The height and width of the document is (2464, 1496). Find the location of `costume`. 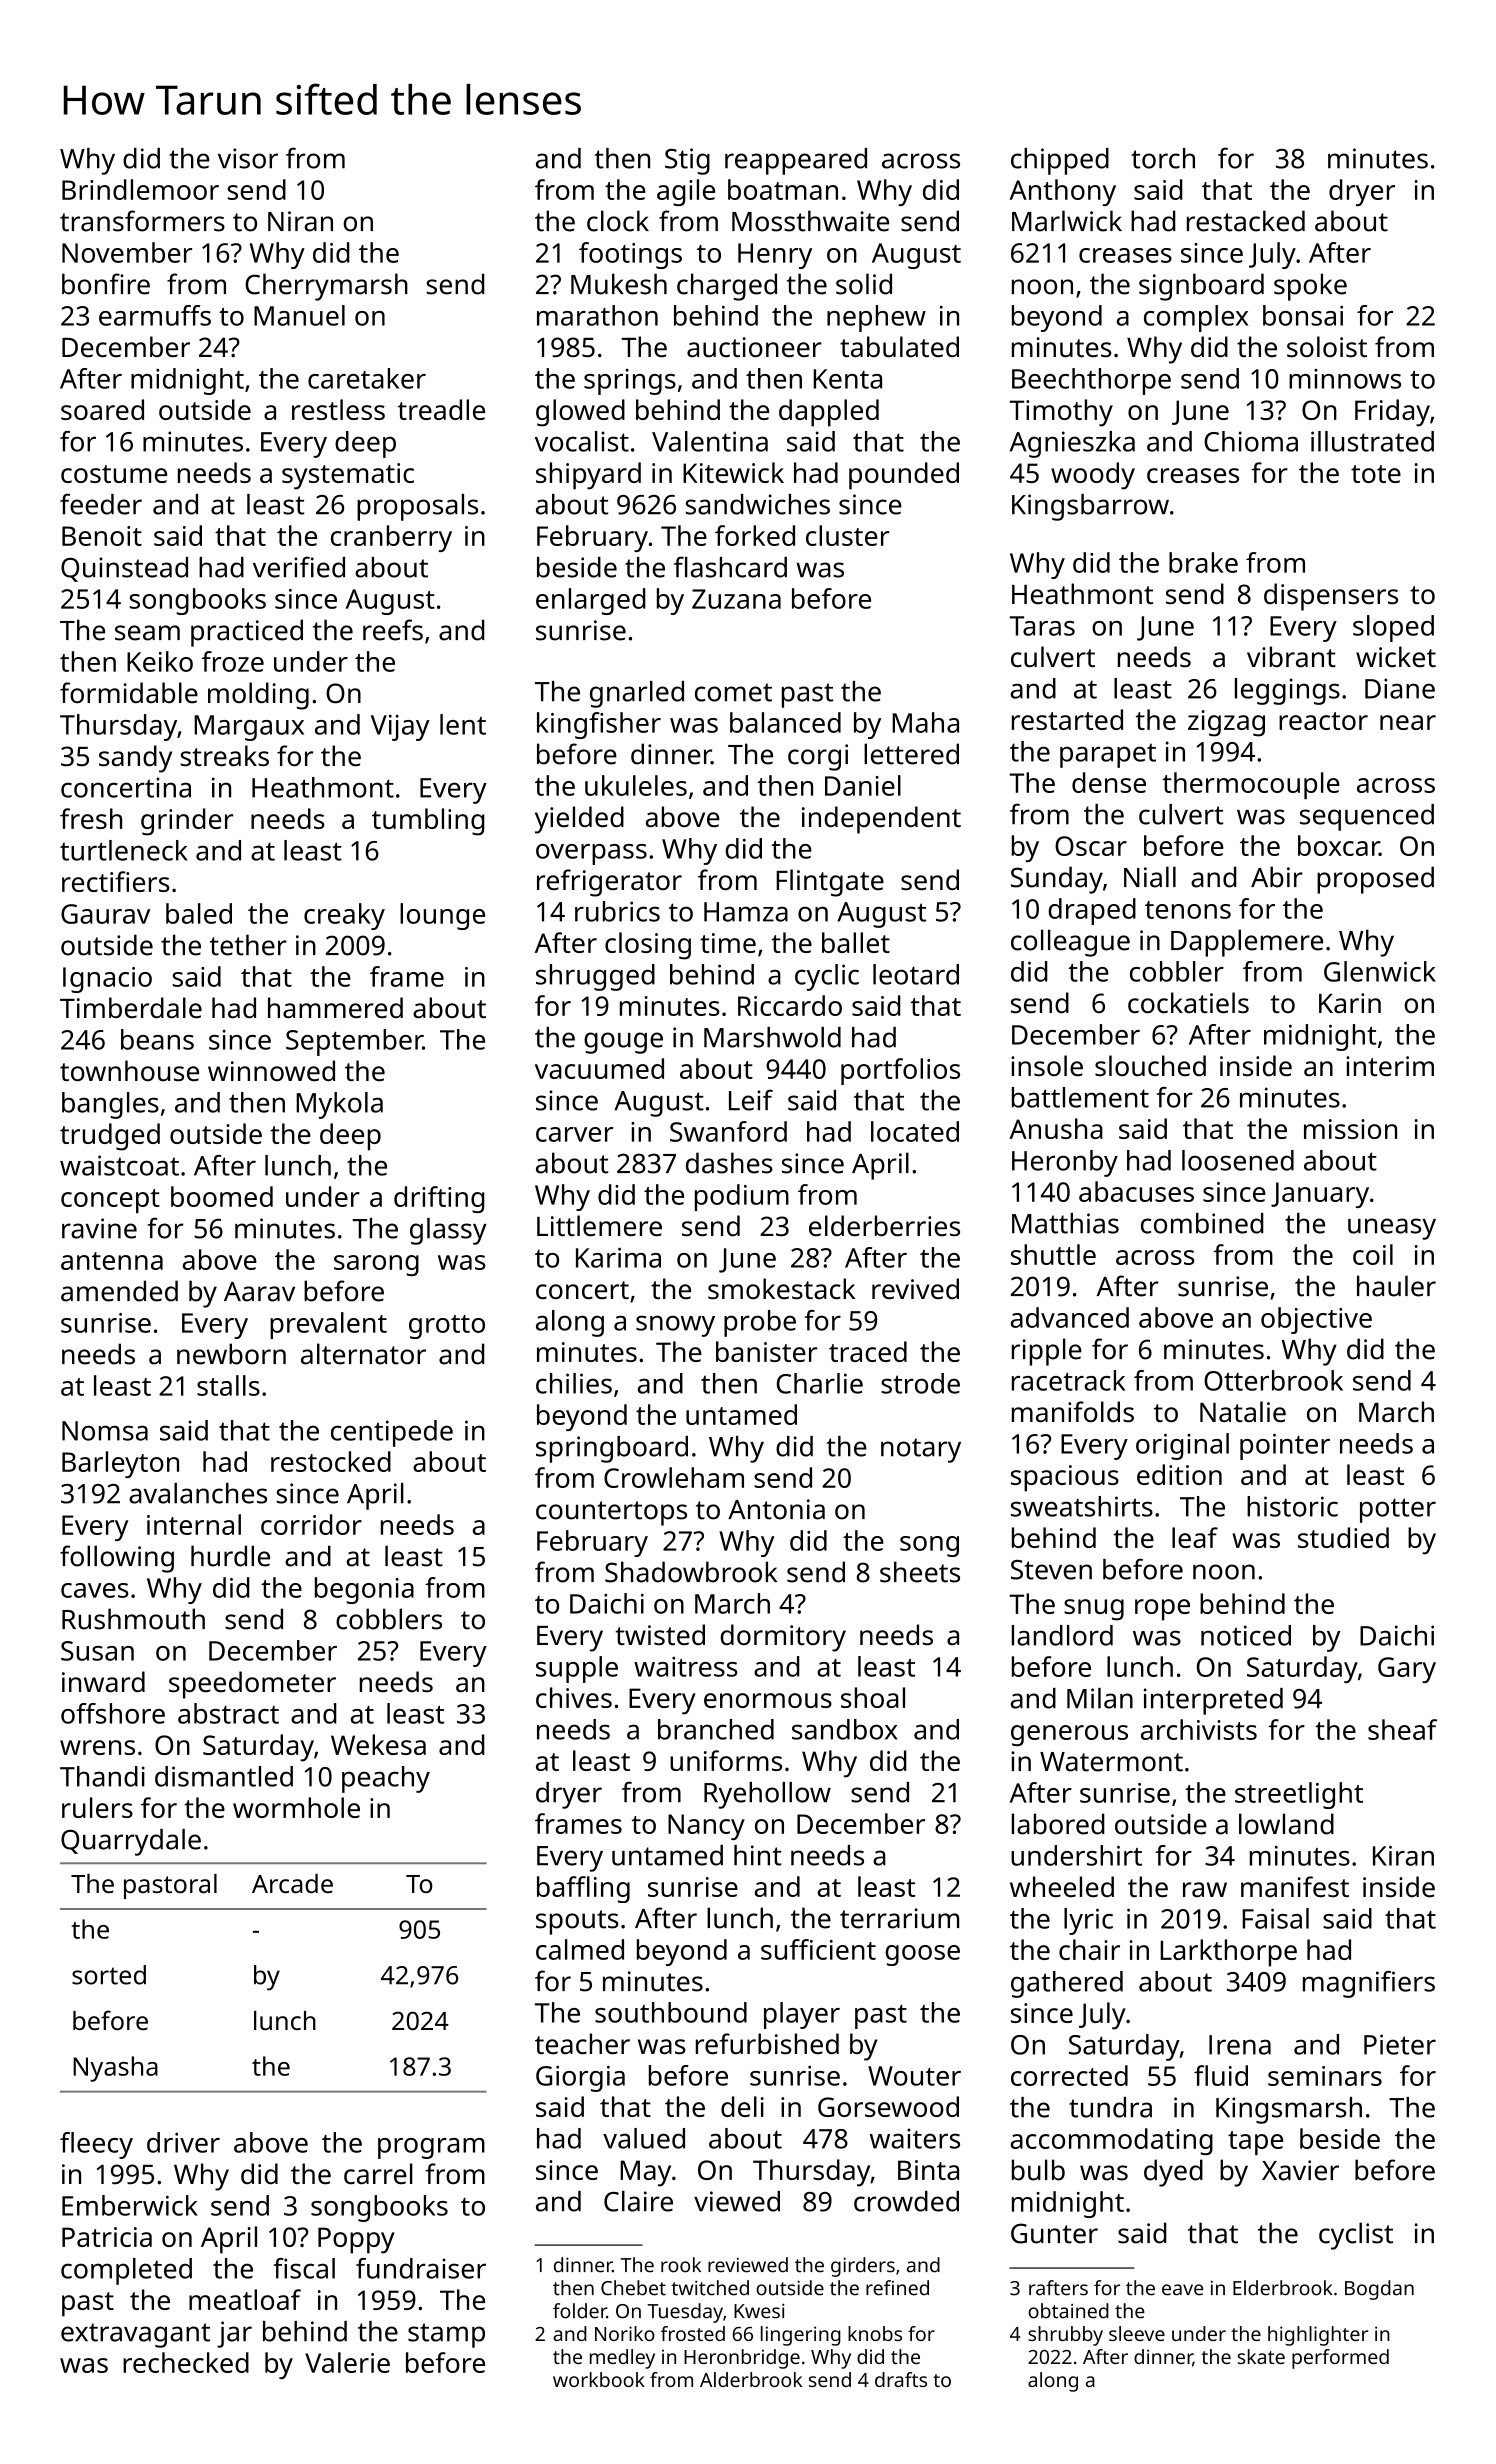

costume is located at coordinates (114, 474).
